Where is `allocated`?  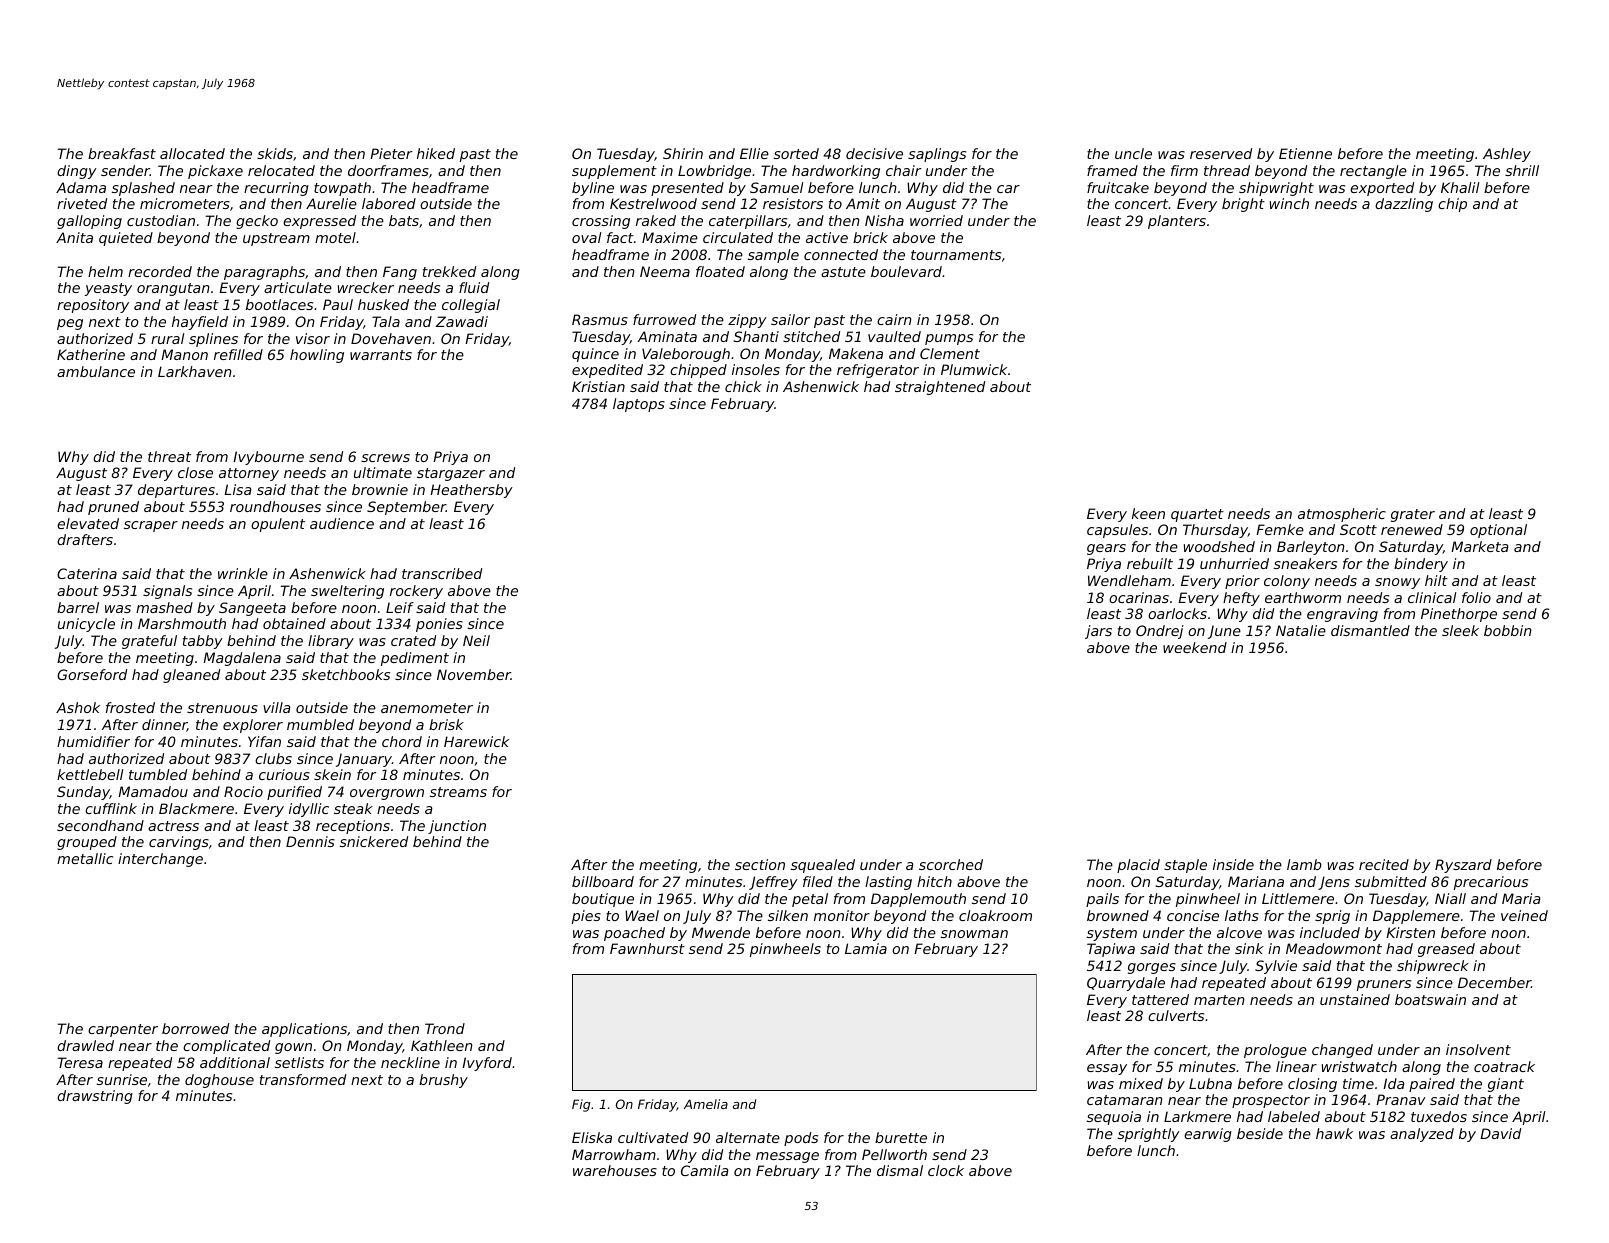 allocated is located at coordinates (192, 153).
